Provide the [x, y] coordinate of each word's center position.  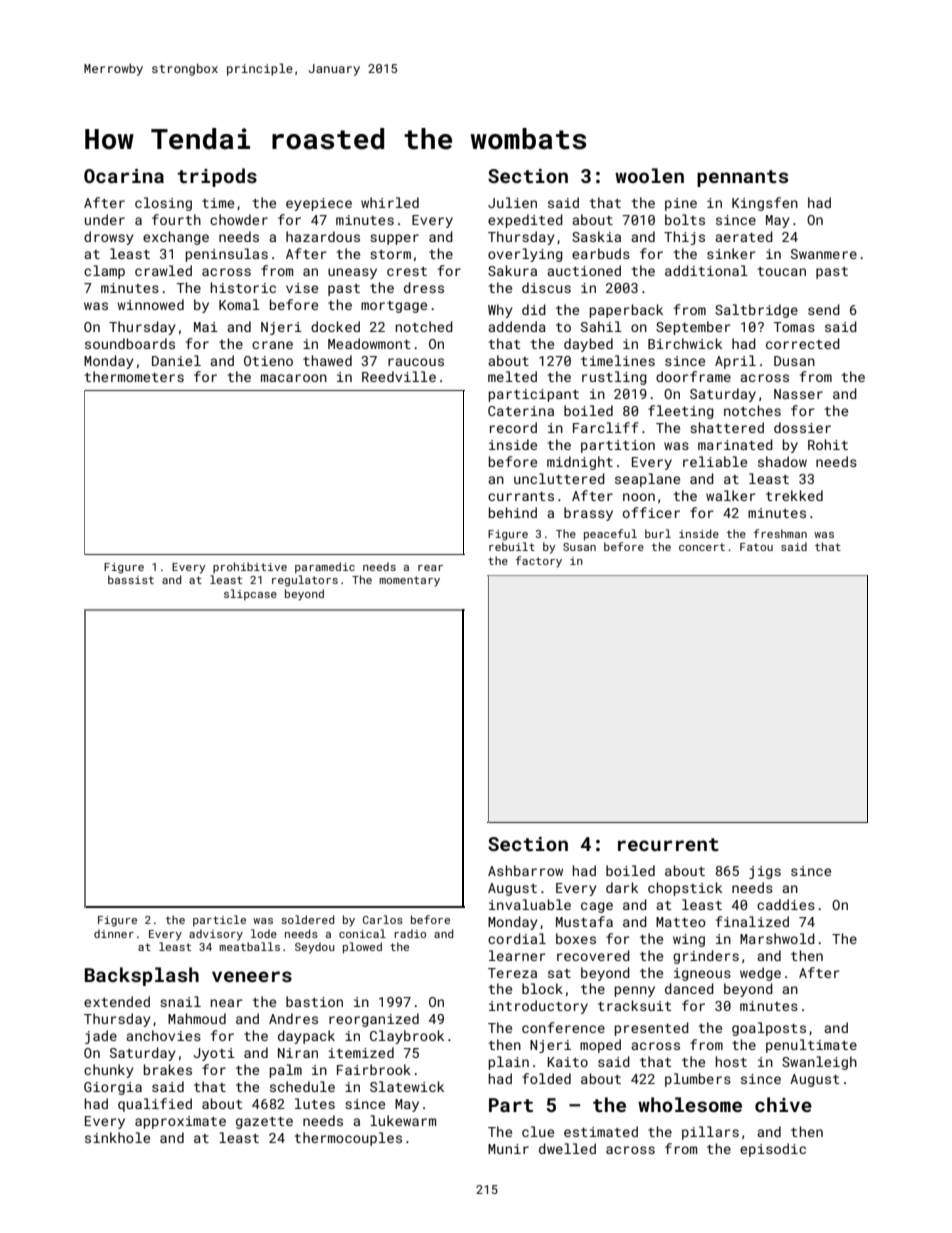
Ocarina [124, 176]
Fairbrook [374, 1069]
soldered [308, 919]
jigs [765, 872]
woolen [649, 175]
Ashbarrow [525, 870]
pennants [742, 178]
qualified [155, 1105]
